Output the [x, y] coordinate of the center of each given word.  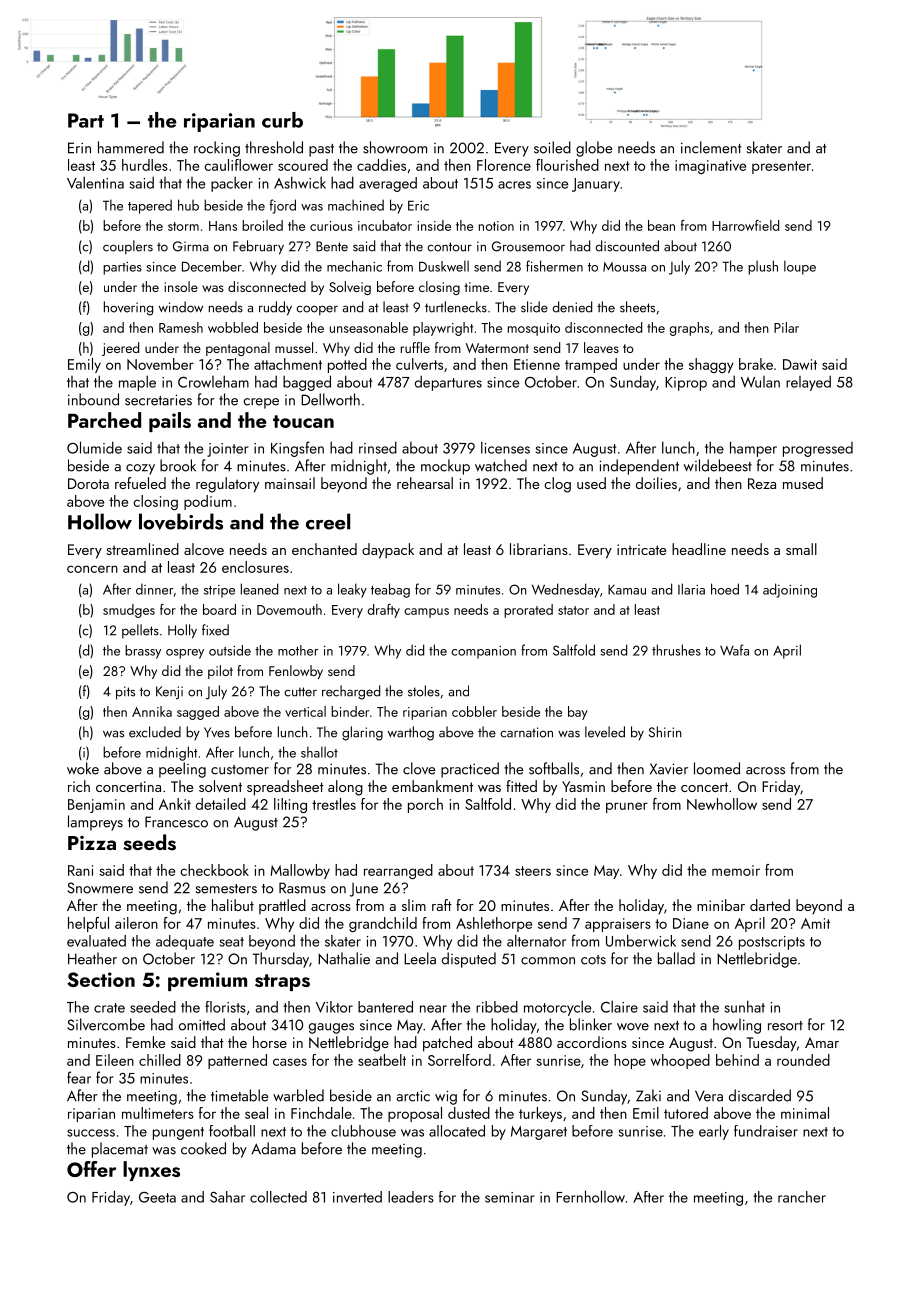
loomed [717, 768]
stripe [219, 591]
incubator [385, 225]
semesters [226, 889]
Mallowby [300, 871]
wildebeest [718, 465]
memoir [736, 870]
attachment [288, 364]
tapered [150, 206]
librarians [539, 549]
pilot [220, 672]
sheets [637, 307]
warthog [411, 733]
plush [763, 267]
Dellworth [330, 399]
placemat [120, 1150]
